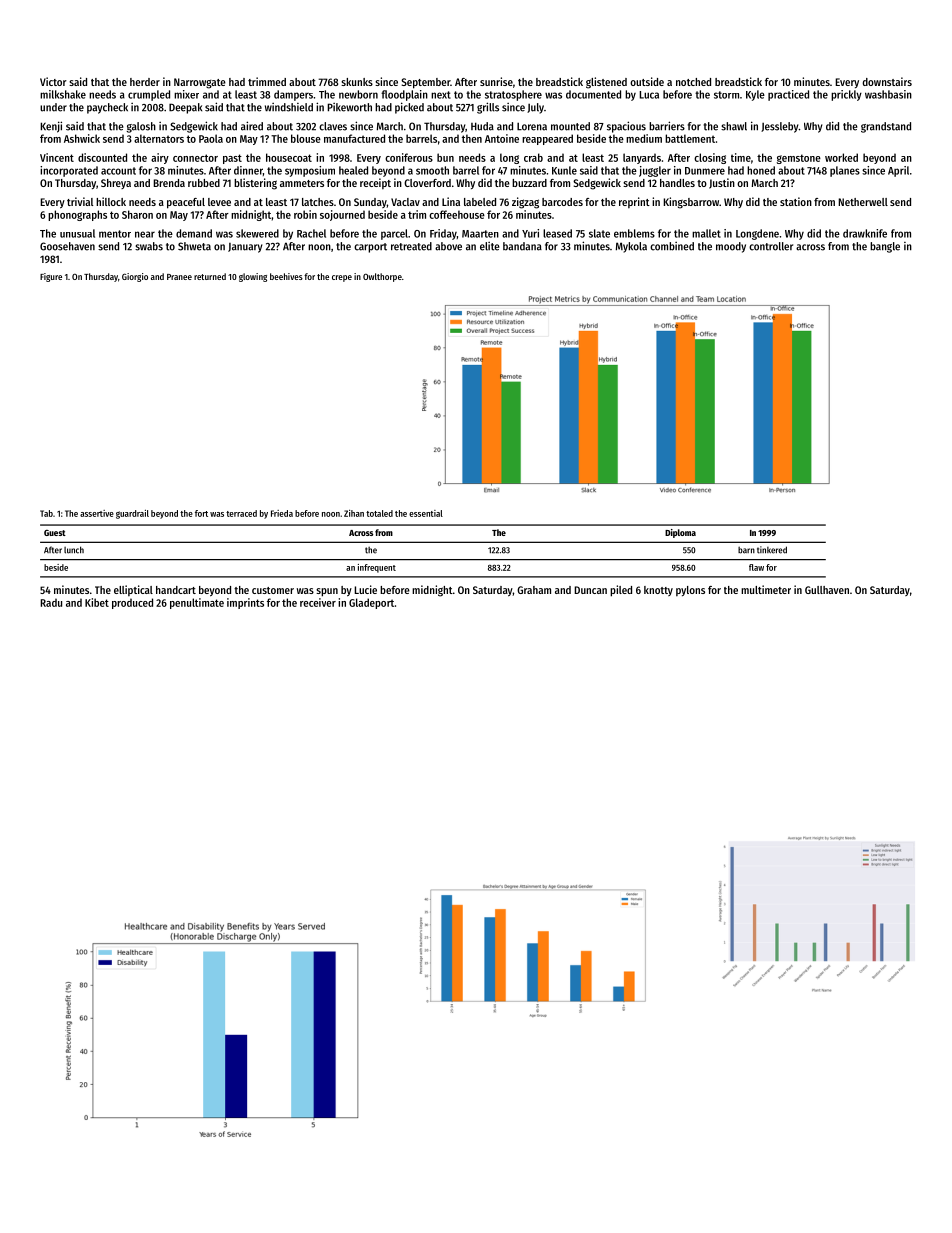 The height and width of the screenshot is (1233, 952). What do you see at coordinates (53, 107) in the screenshot?
I see `under` at bounding box center [53, 107].
